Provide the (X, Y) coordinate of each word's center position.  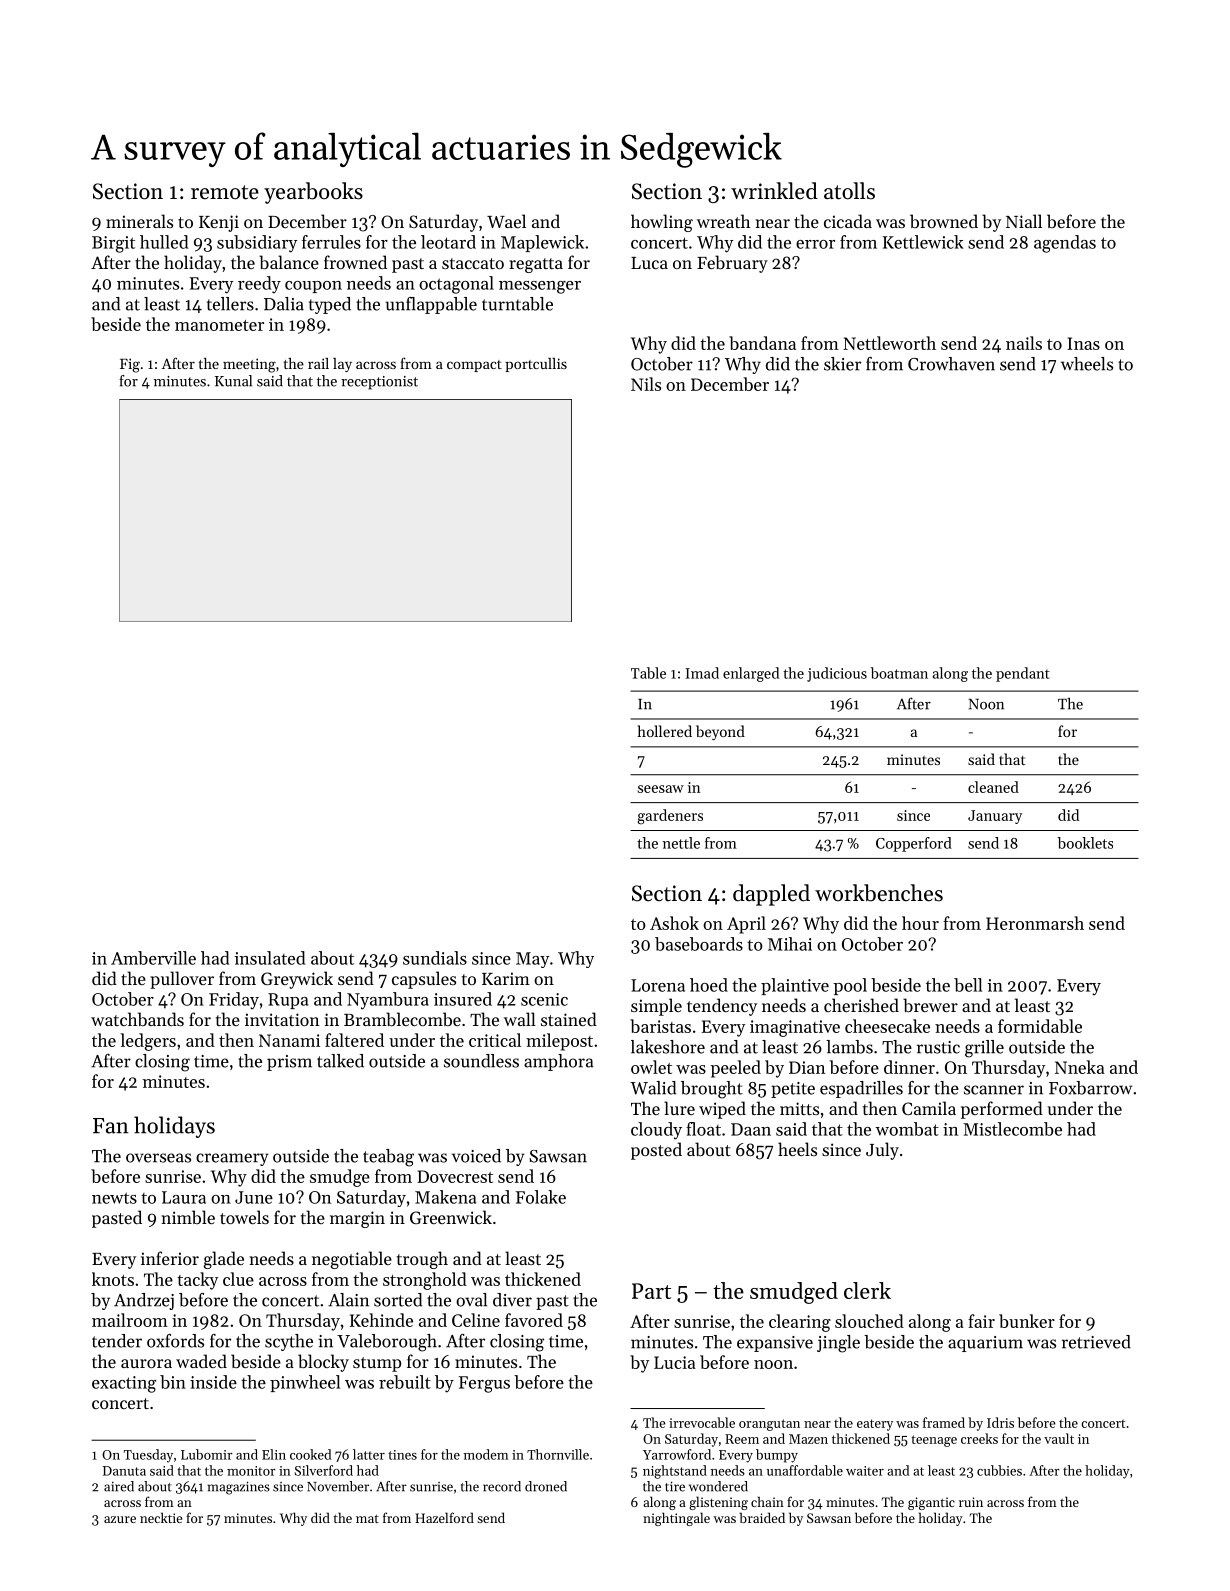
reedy (259, 285)
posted (656, 1151)
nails (1024, 343)
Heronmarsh (1035, 923)
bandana (762, 343)
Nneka (1080, 1067)
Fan (111, 1126)
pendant (1023, 674)
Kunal (233, 381)
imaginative (795, 1028)
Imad (702, 673)
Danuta (124, 1471)
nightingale (676, 1519)
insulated (270, 958)
